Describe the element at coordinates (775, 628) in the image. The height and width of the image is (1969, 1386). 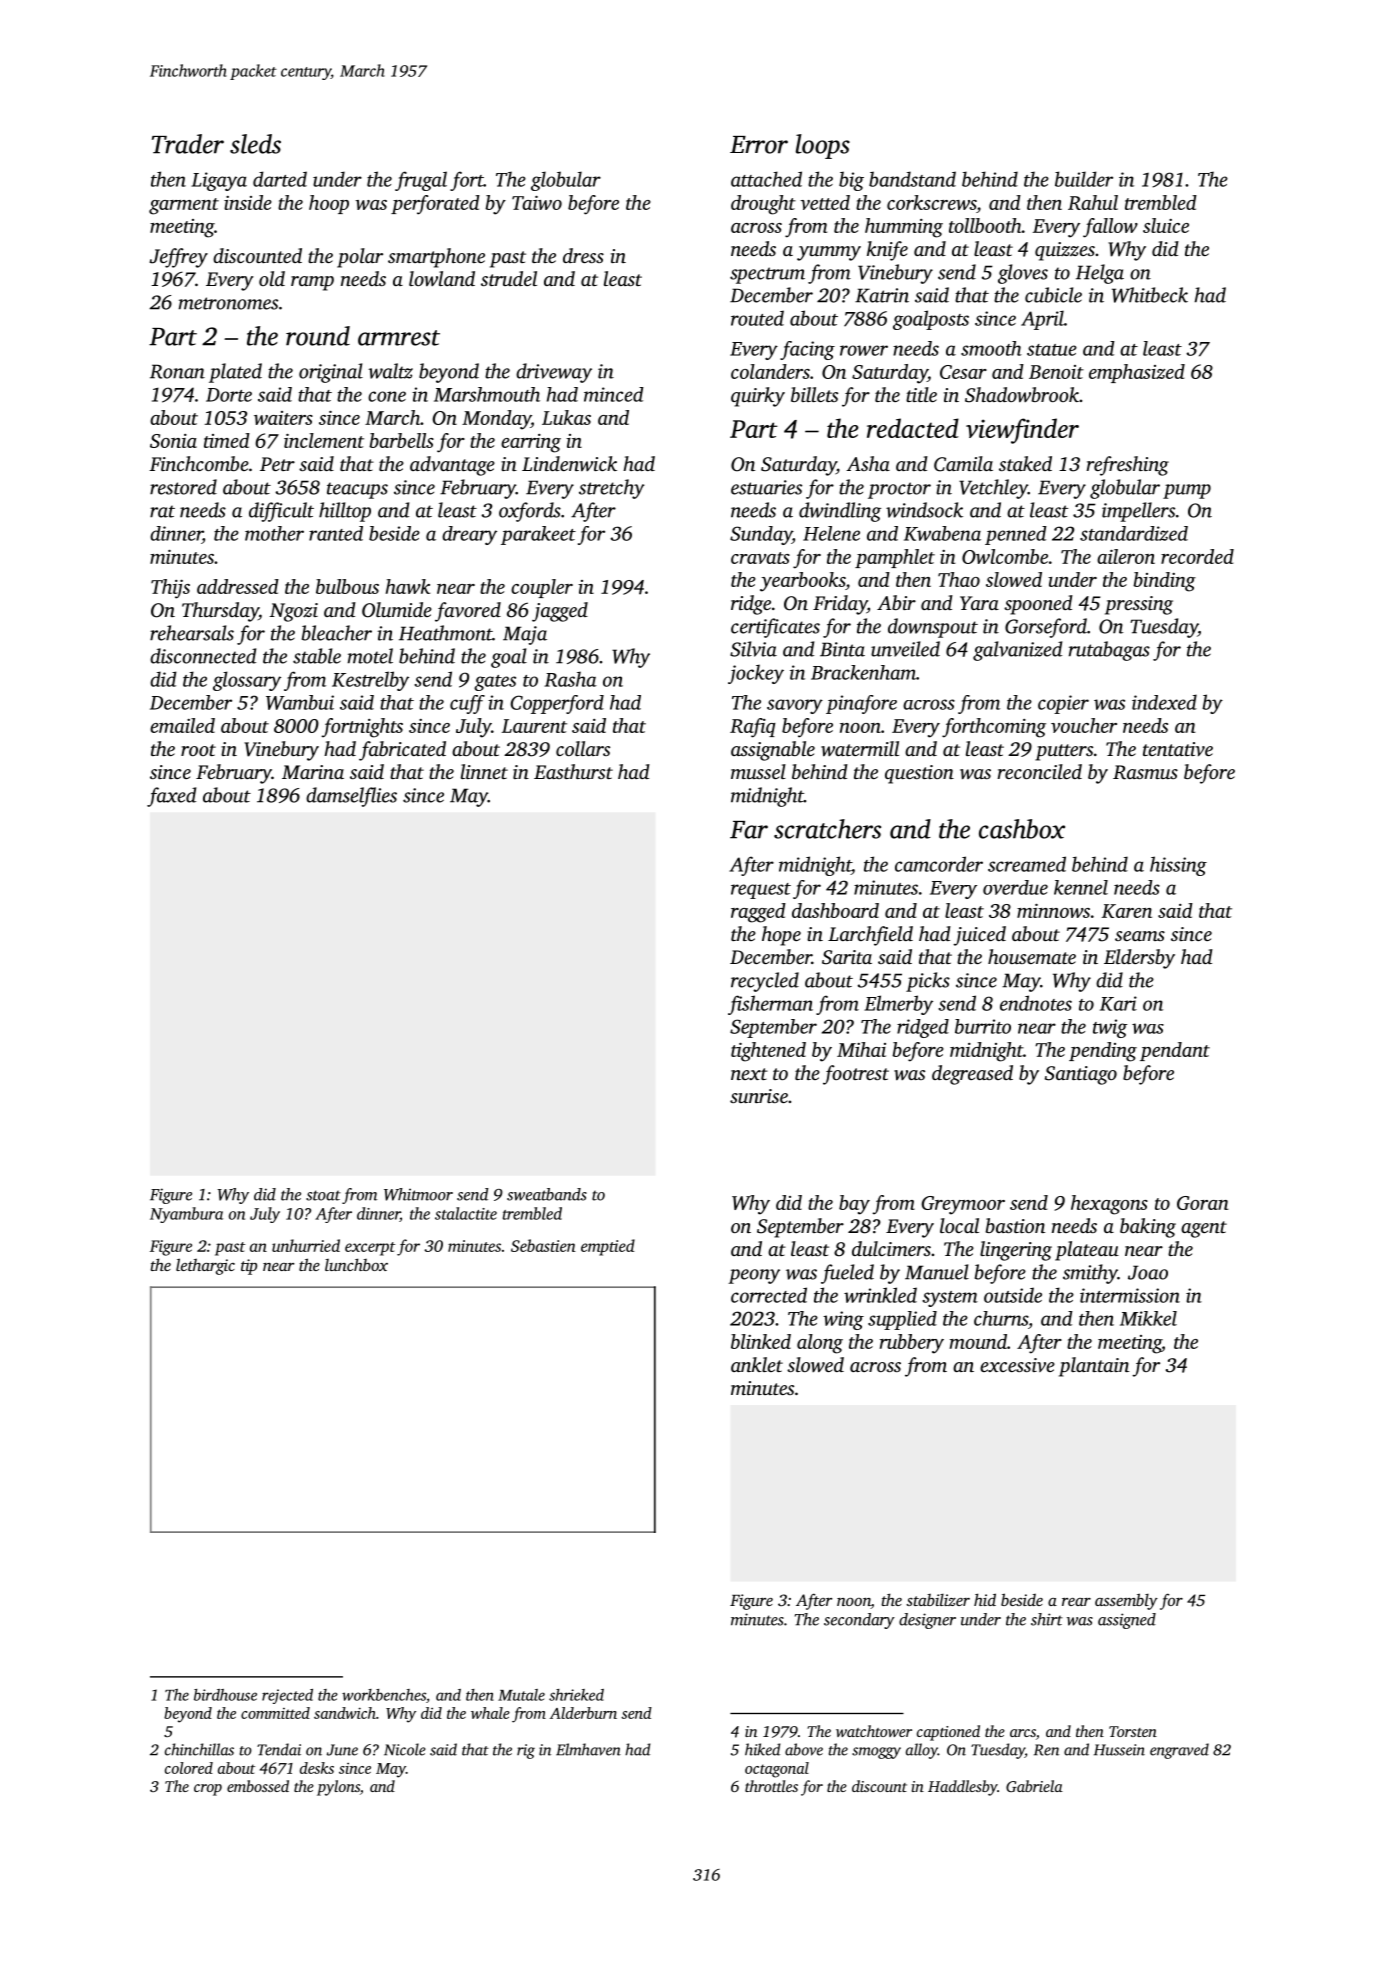
I see `certificates` at that location.
